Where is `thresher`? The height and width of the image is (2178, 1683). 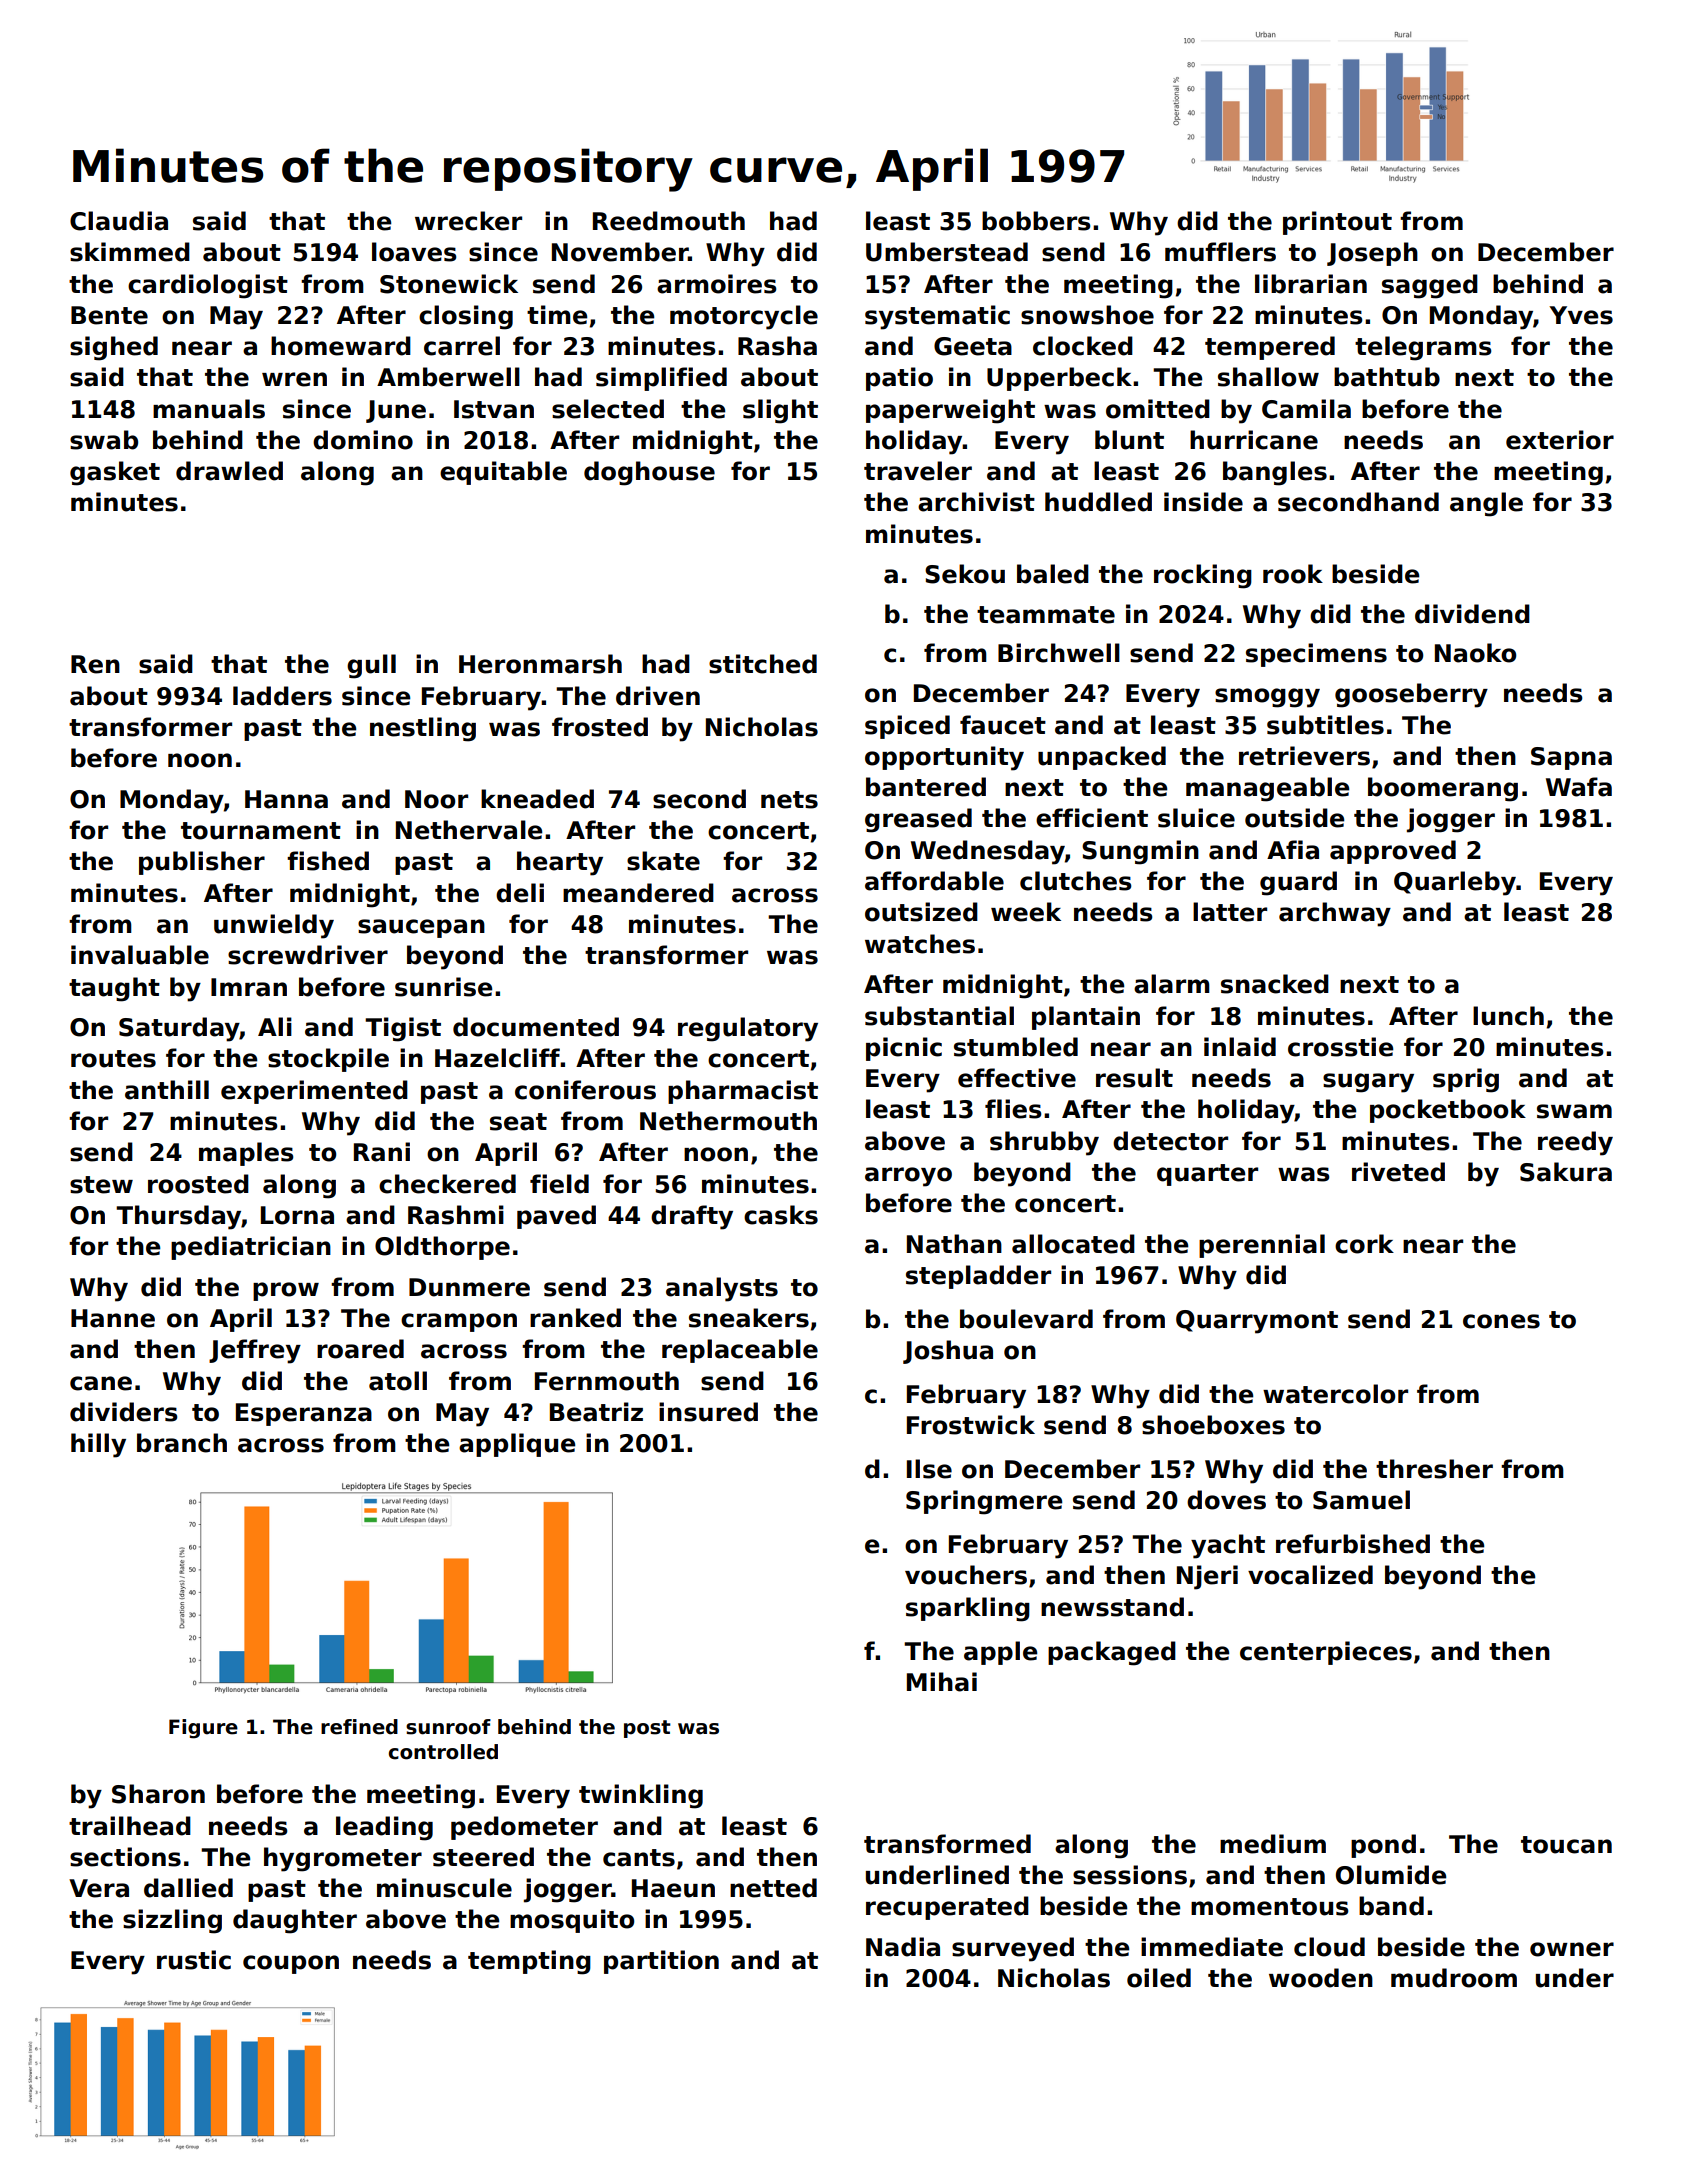
thresher is located at coordinates (1434, 1469).
